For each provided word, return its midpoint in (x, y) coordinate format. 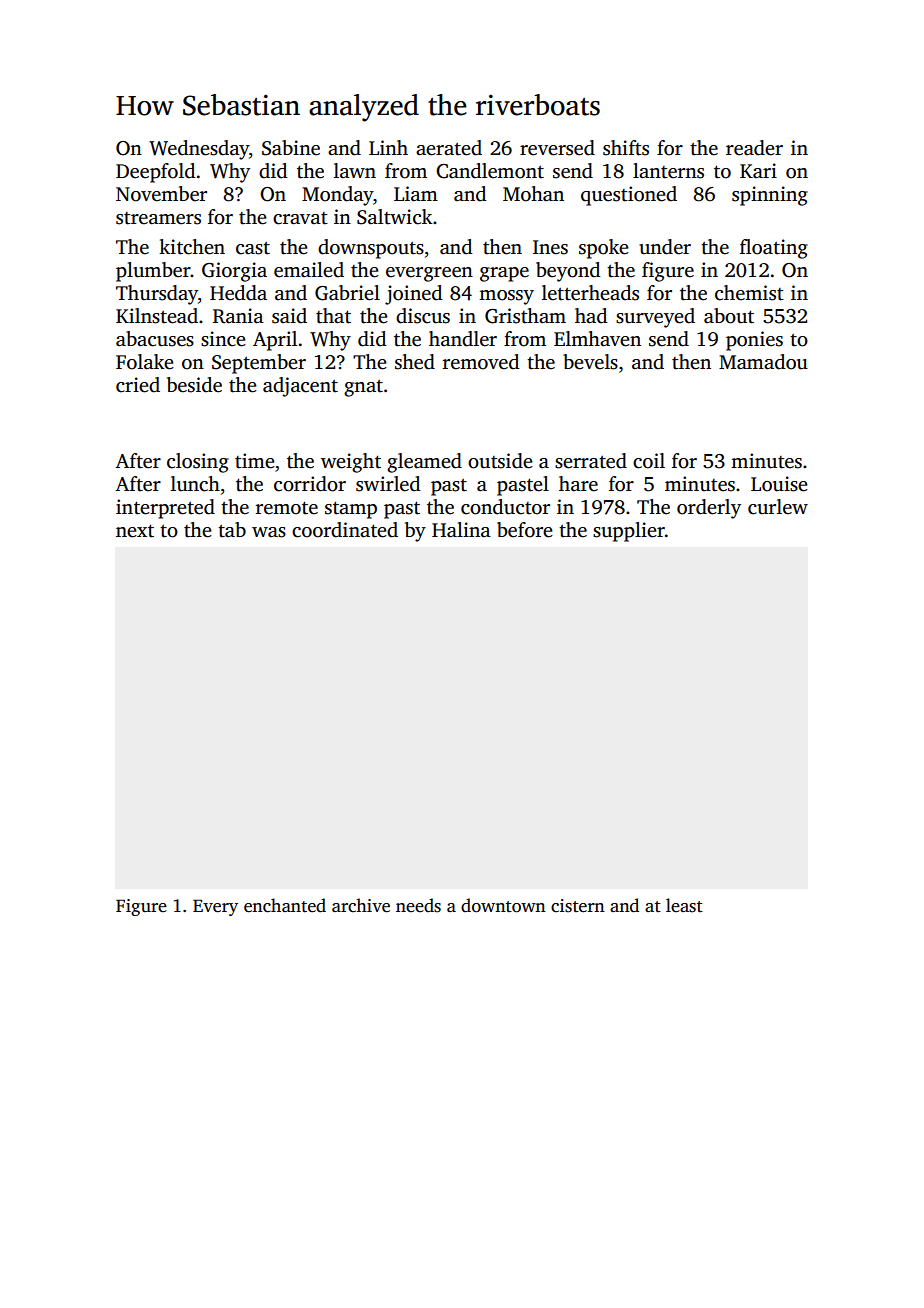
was (269, 532)
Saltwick (395, 217)
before (525, 530)
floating (774, 249)
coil (649, 461)
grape (504, 274)
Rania (238, 316)
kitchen (192, 247)
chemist (749, 293)
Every (215, 907)
